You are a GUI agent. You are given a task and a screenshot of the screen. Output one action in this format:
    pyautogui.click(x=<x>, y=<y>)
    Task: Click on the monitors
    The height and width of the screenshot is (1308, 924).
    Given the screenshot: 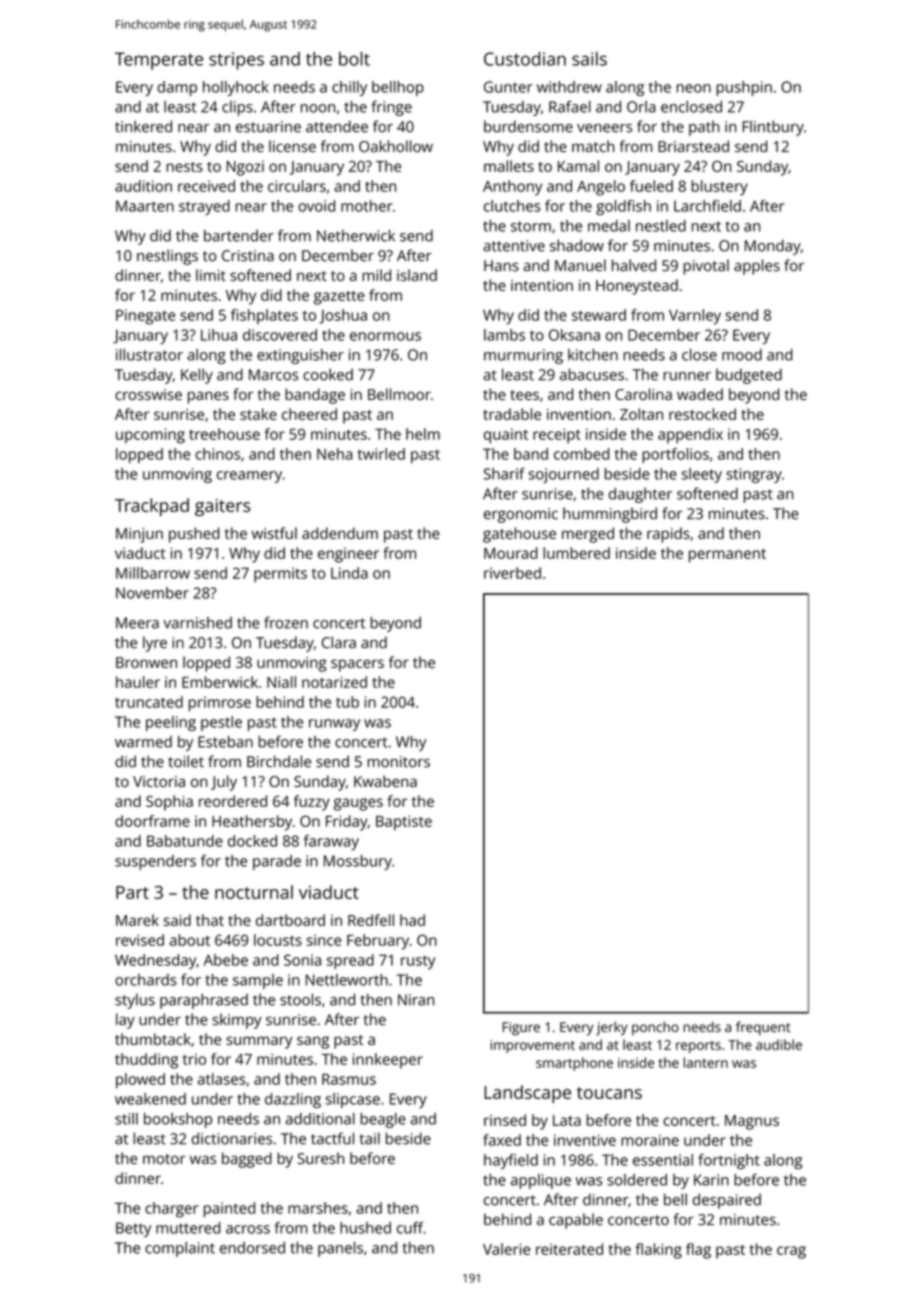 What is the action you would take?
    pyautogui.click(x=399, y=762)
